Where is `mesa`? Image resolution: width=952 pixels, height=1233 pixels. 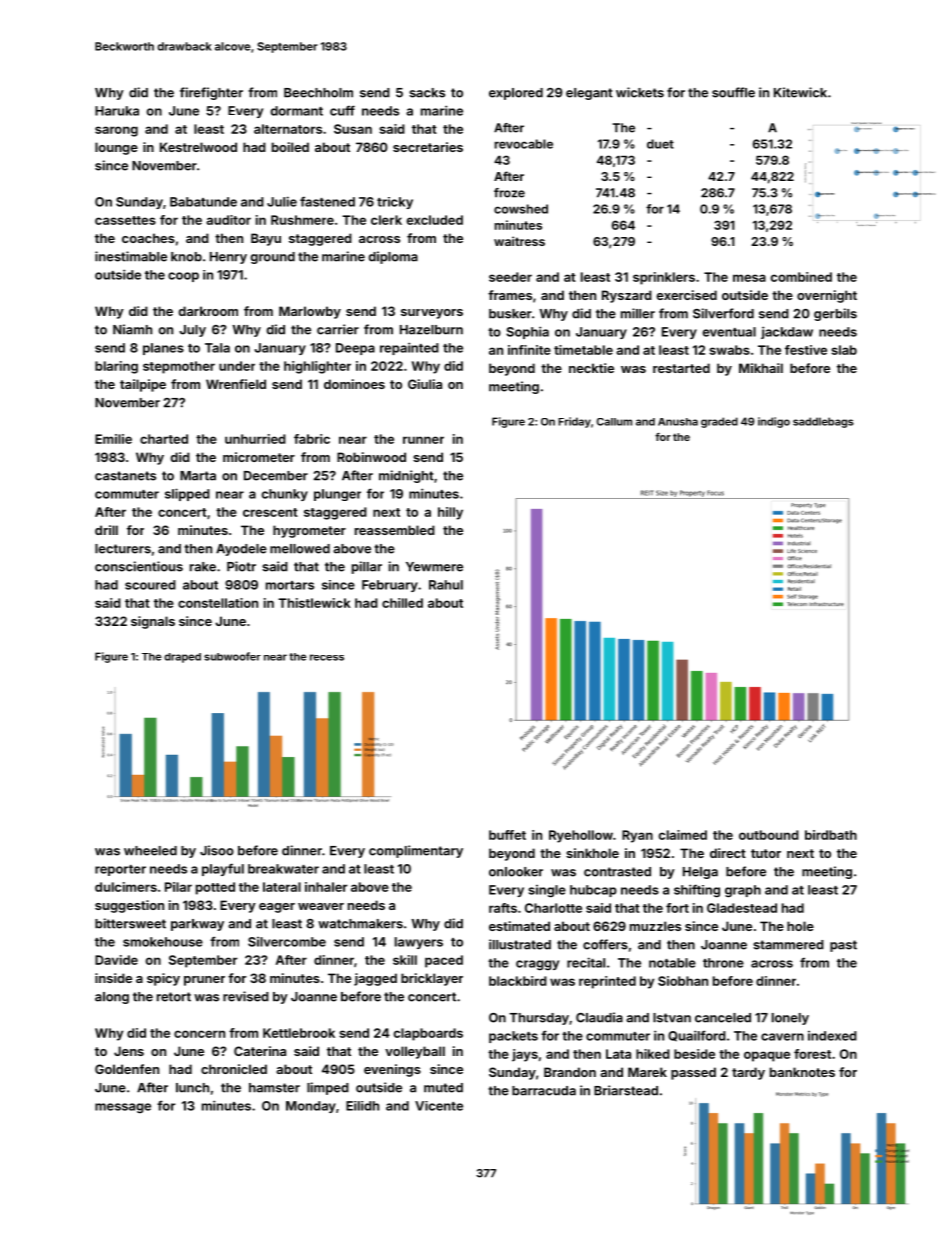
mesa is located at coordinates (749, 278).
